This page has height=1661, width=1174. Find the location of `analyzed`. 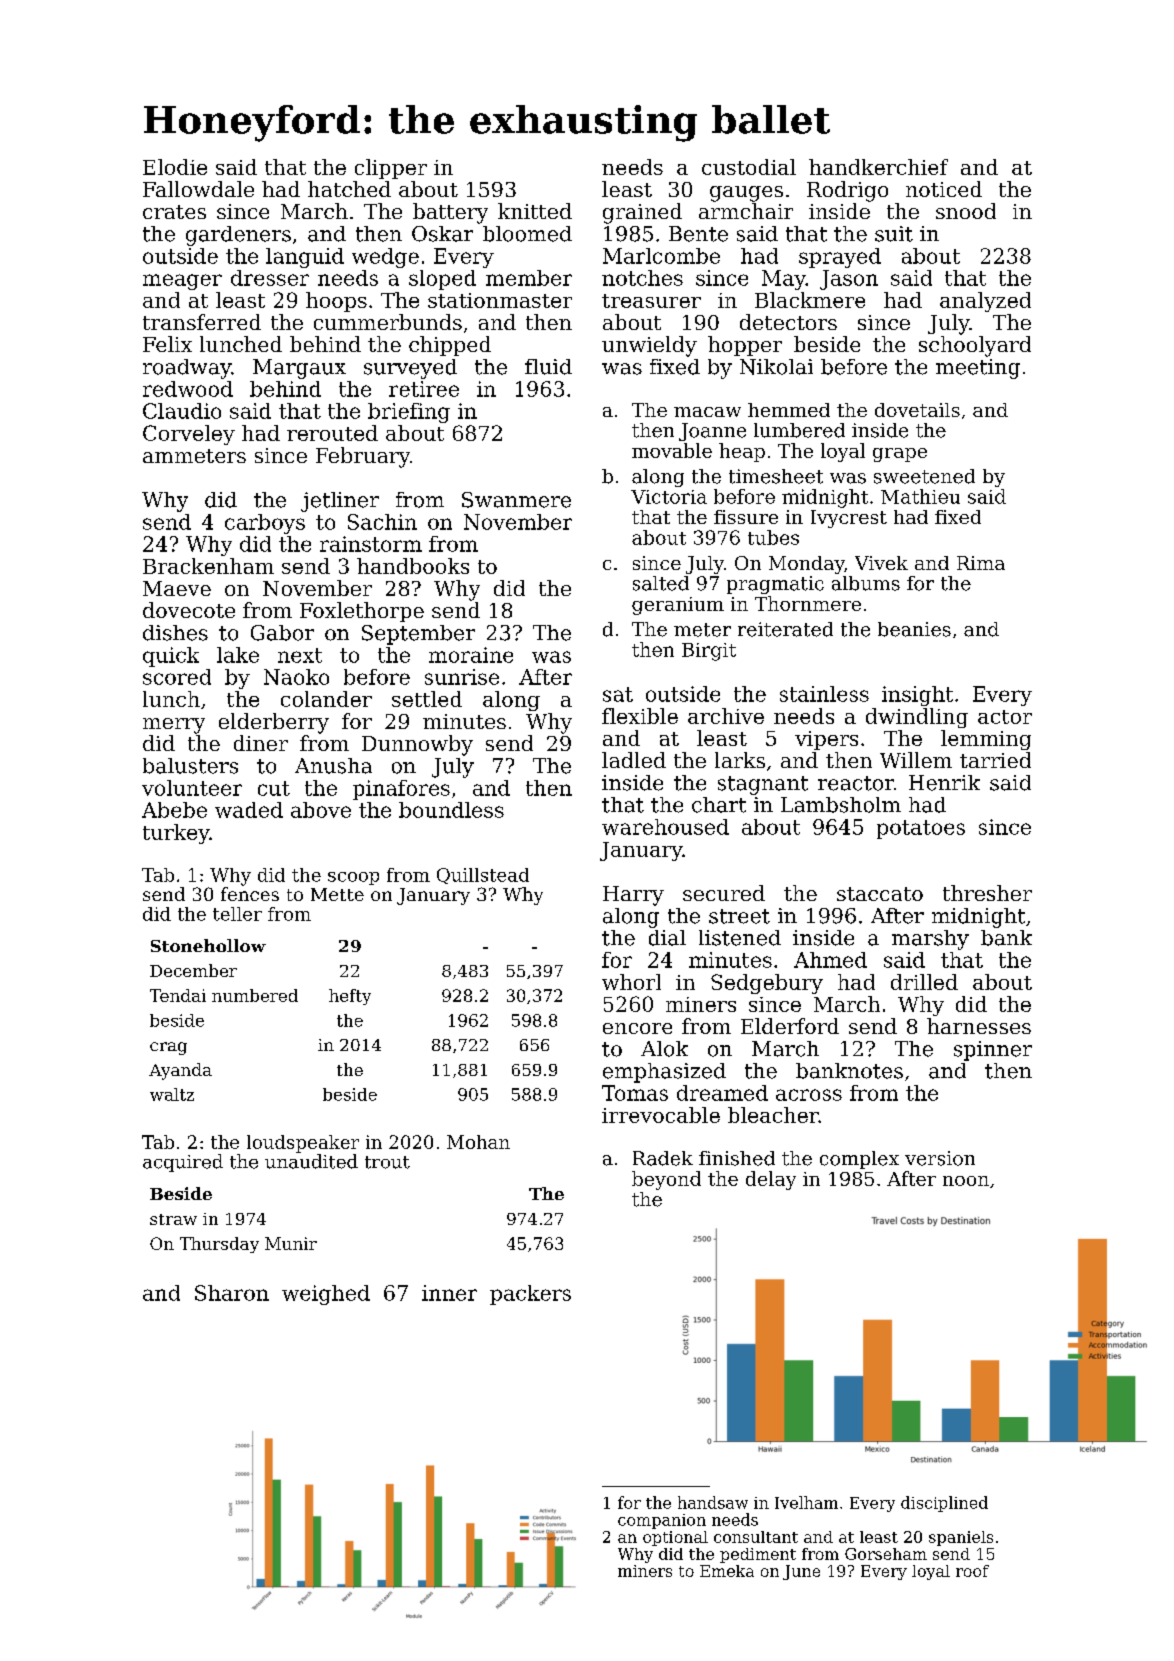

analyzed is located at coordinates (985, 302).
